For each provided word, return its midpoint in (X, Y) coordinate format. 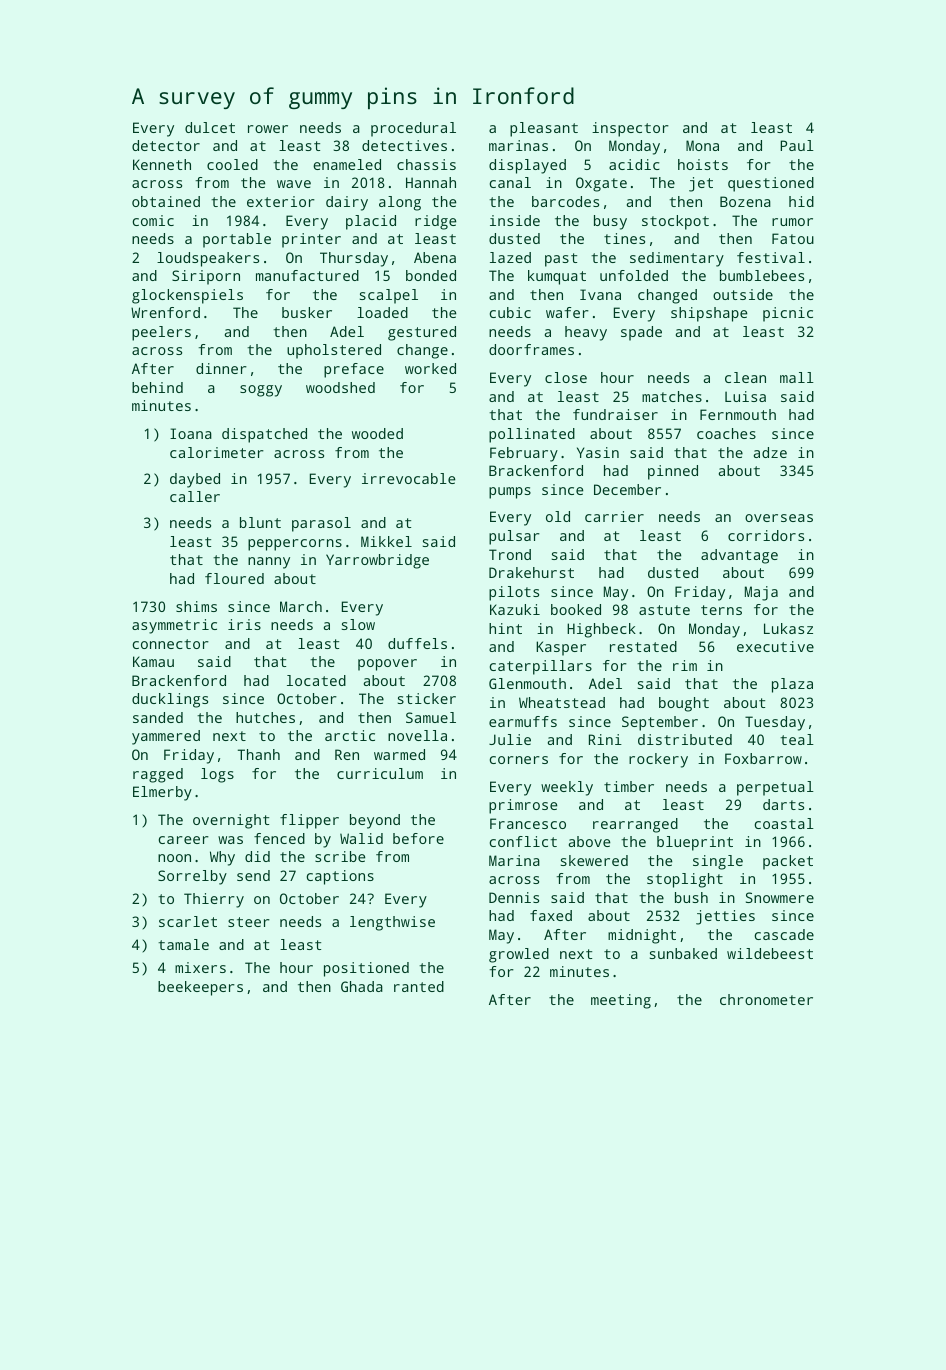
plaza (792, 685)
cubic (510, 312)
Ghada (362, 986)
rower (268, 129)
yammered (166, 737)
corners (519, 760)
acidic (634, 164)
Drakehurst (531, 572)
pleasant (544, 129)
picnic (788, 314)
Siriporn (206, 277)
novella (417, 735)
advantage (739, 556)
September (660, 723)
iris (244, 624)
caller (195, 496)
